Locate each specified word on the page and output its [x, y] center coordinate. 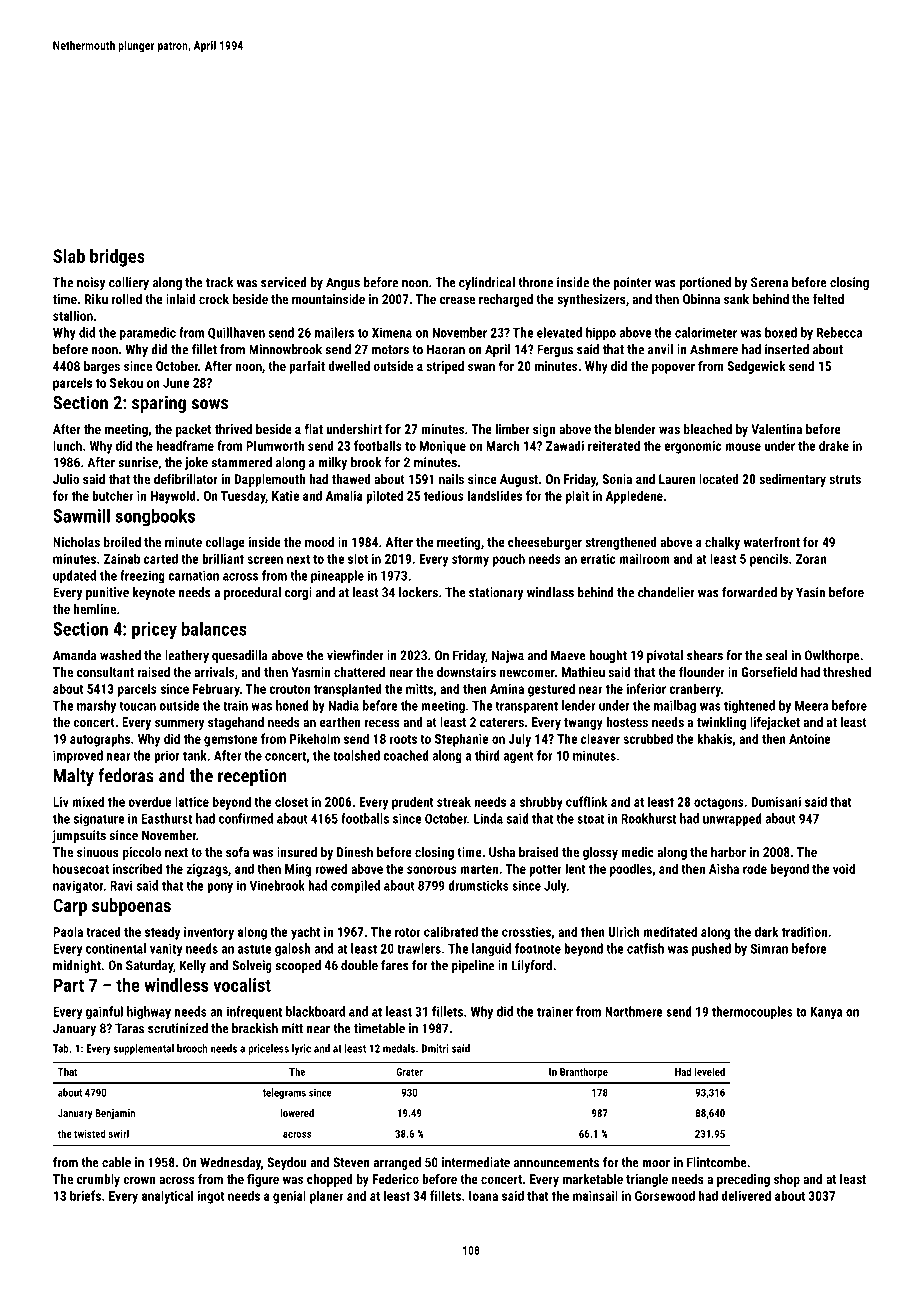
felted [828, 298]
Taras [129, 1028]
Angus [343, 283]
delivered [746, 1195]
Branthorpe [584, 1072]
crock [214, 299]
